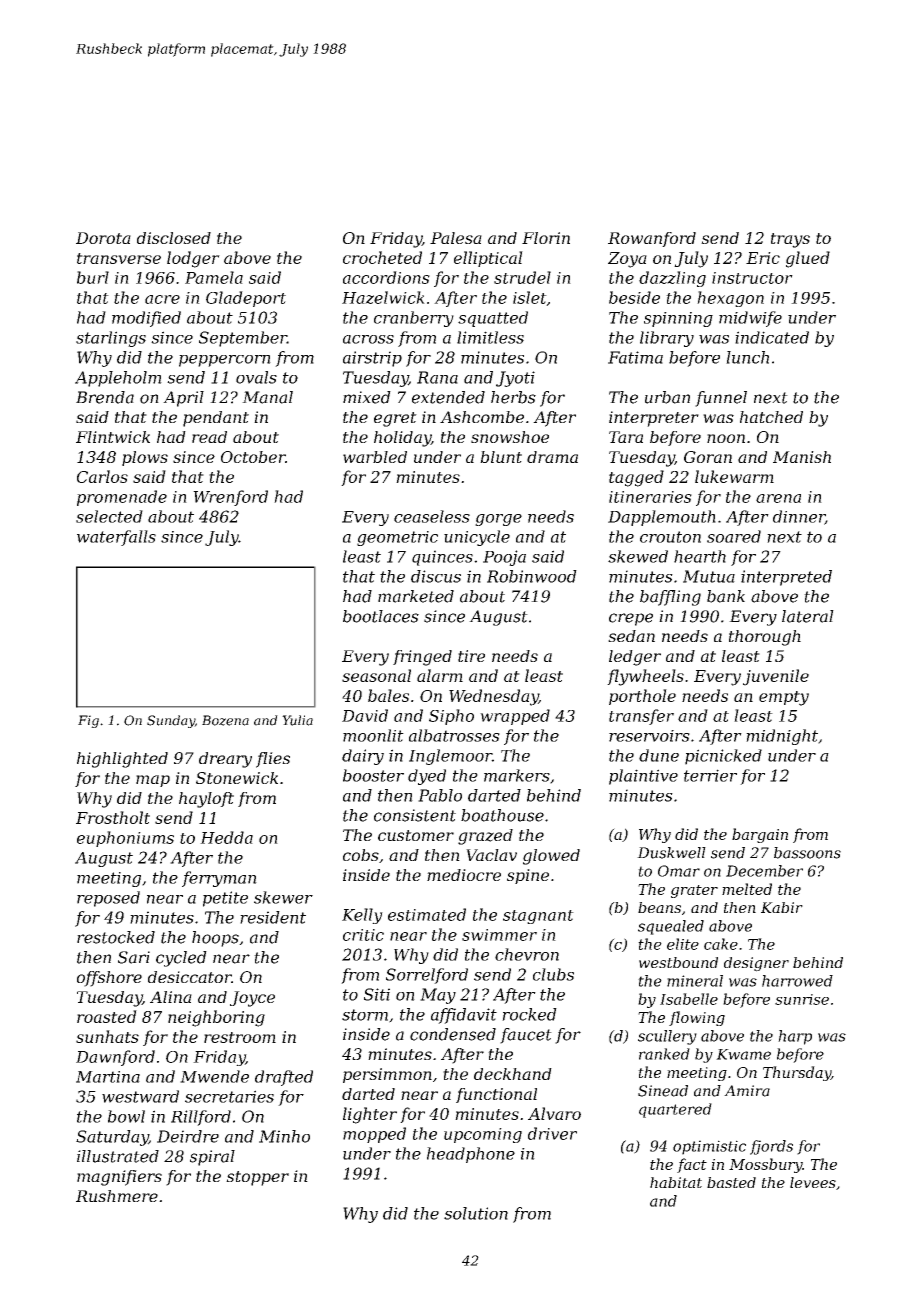 Image resolution: width=924 pixels, height=1308 pixels. Describe the element at coordinates (361, 855) in the screenshot. I see `cobs` at that location.
